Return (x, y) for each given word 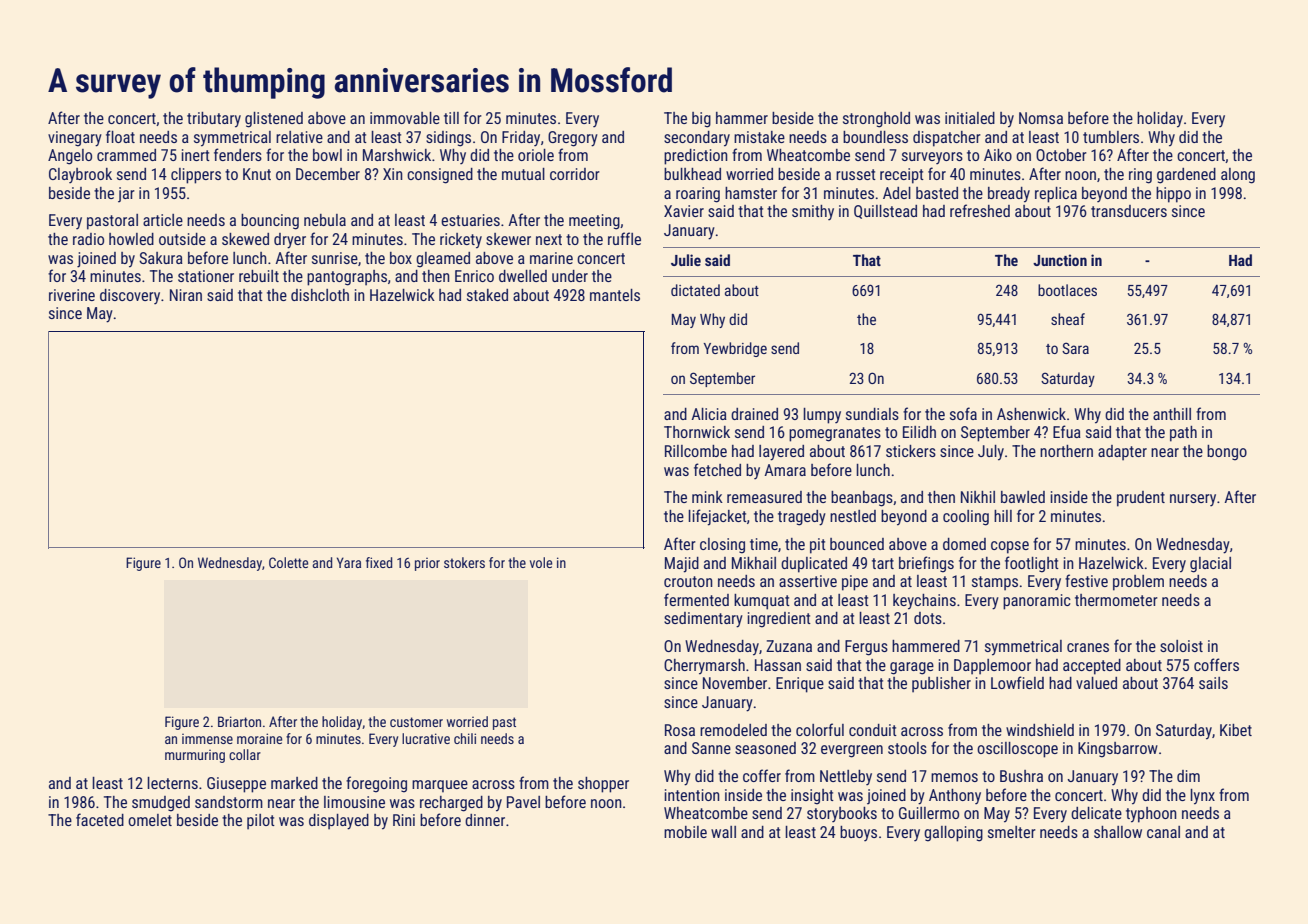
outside (182, 239)
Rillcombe (696, 451)
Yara (349, 562)
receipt (902, 176)
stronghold (876, 120)
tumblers (1111, 137)
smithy (813, 213)
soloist (1181, 646)
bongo (1227, 453)
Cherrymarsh (704, 667)
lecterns (172, 783)
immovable (405, 118)
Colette (288, 562)
